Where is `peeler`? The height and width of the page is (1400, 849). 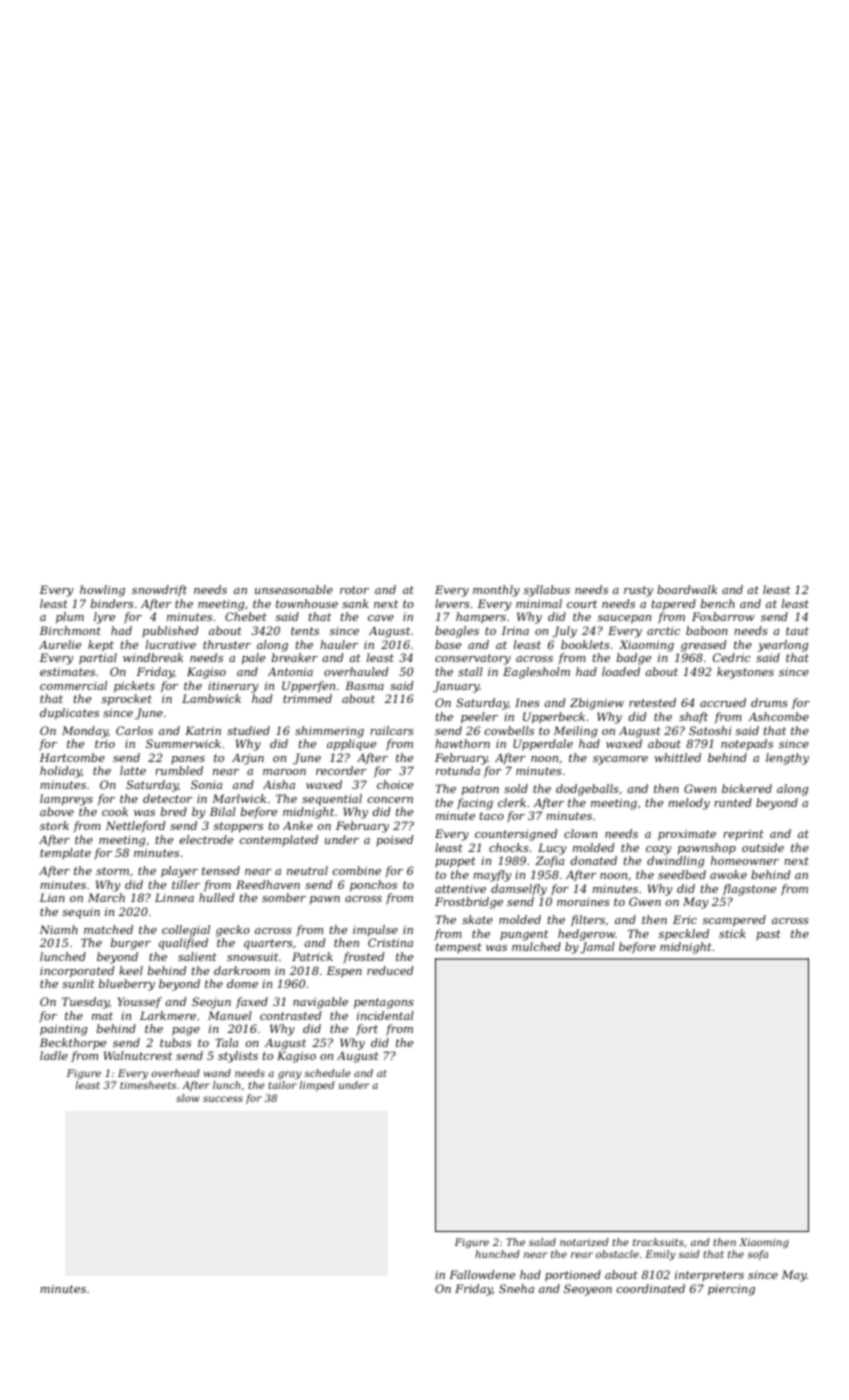 peeler is located at coordinates (479, 718).
